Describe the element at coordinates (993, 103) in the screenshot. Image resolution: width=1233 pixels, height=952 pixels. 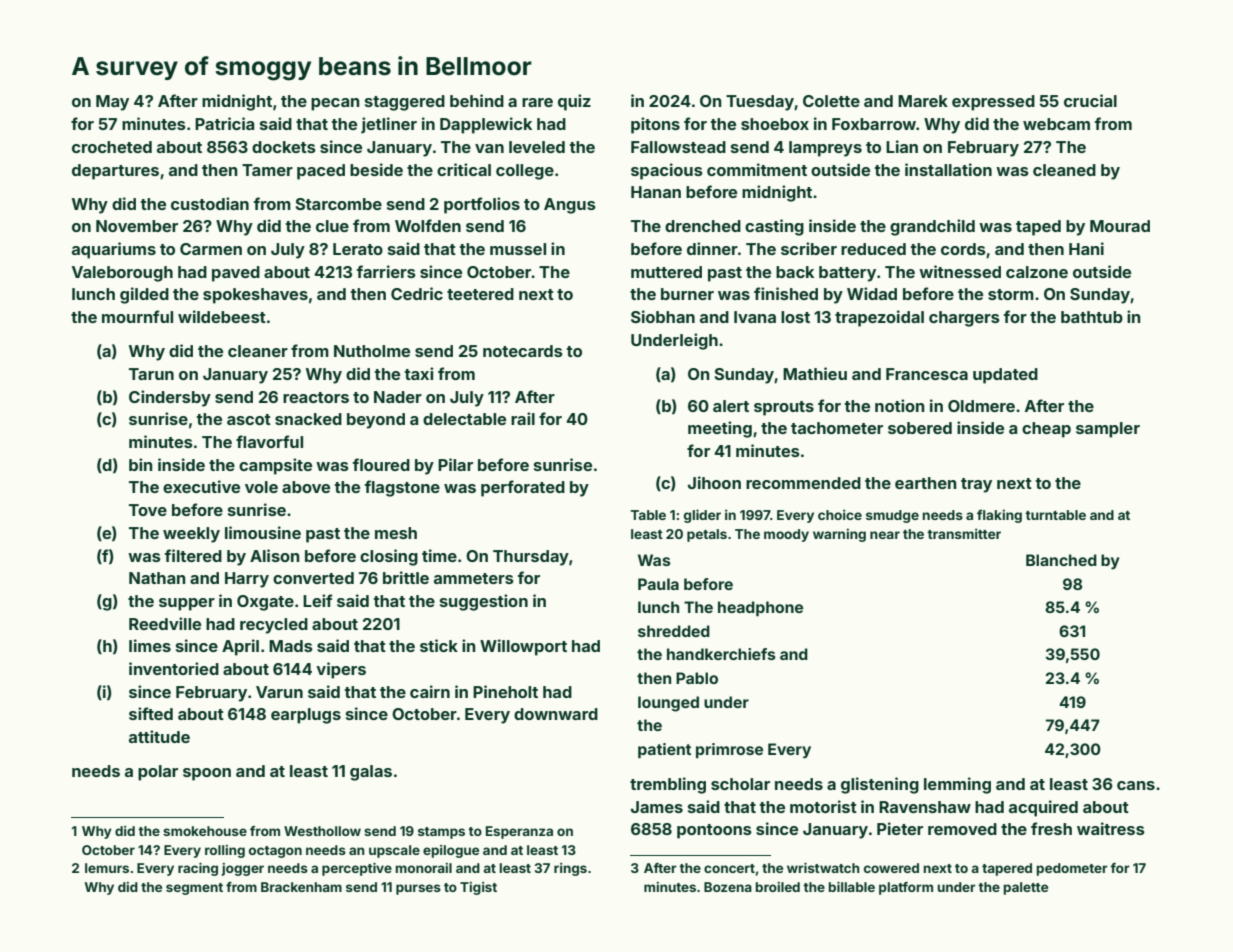
I see `expressed` at that location.
